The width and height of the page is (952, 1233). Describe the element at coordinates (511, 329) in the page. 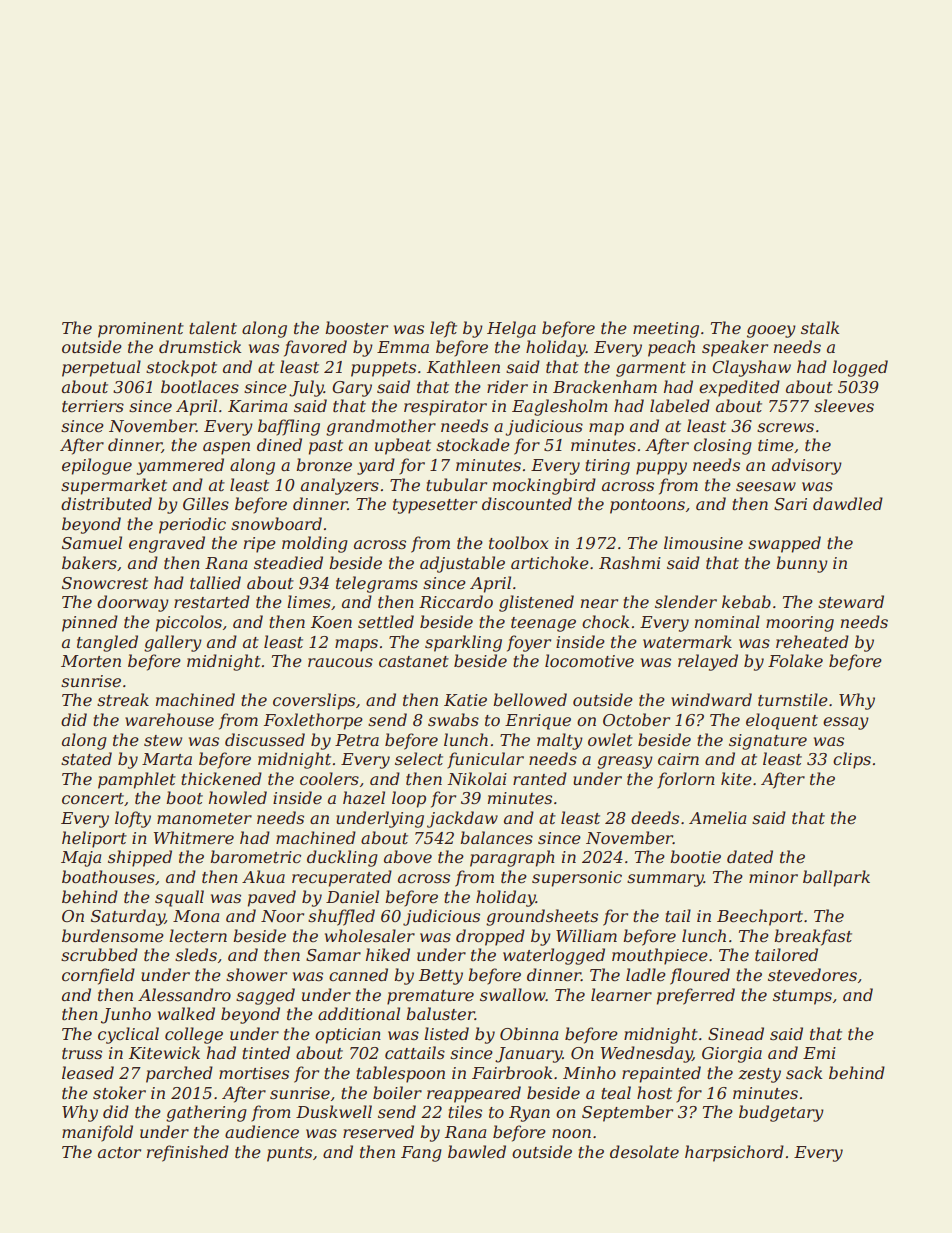

I see `Helga` at that location.
